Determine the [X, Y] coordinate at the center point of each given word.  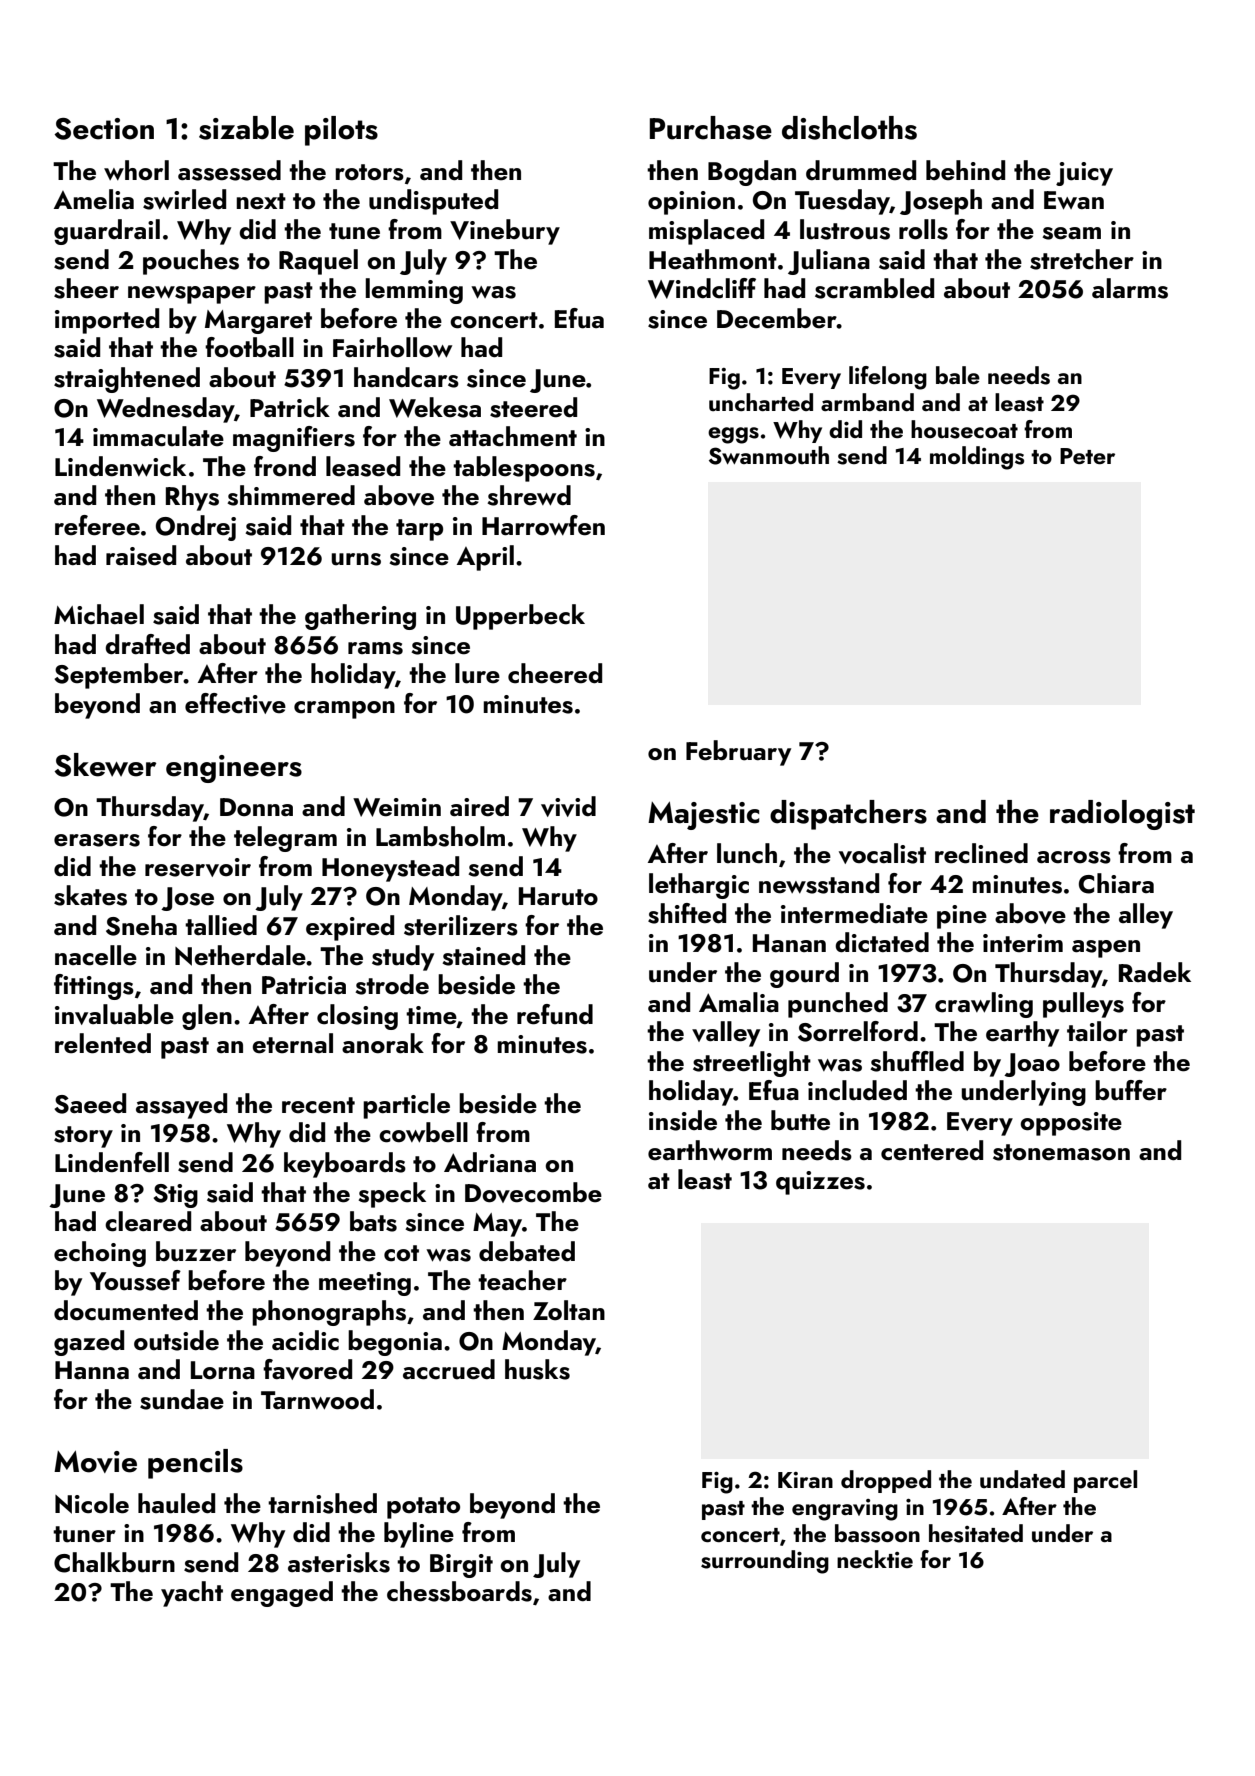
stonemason [1061, 1152]
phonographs [329, 1313]
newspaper [192, 295]
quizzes [820, 1183]
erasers [97, 840]
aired [479, 806]
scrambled [874, 288]
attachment [513, 436]
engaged [282, 1594]
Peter [1087, 456]
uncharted [761, 402]
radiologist [1122, 815]
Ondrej [196, 528]
